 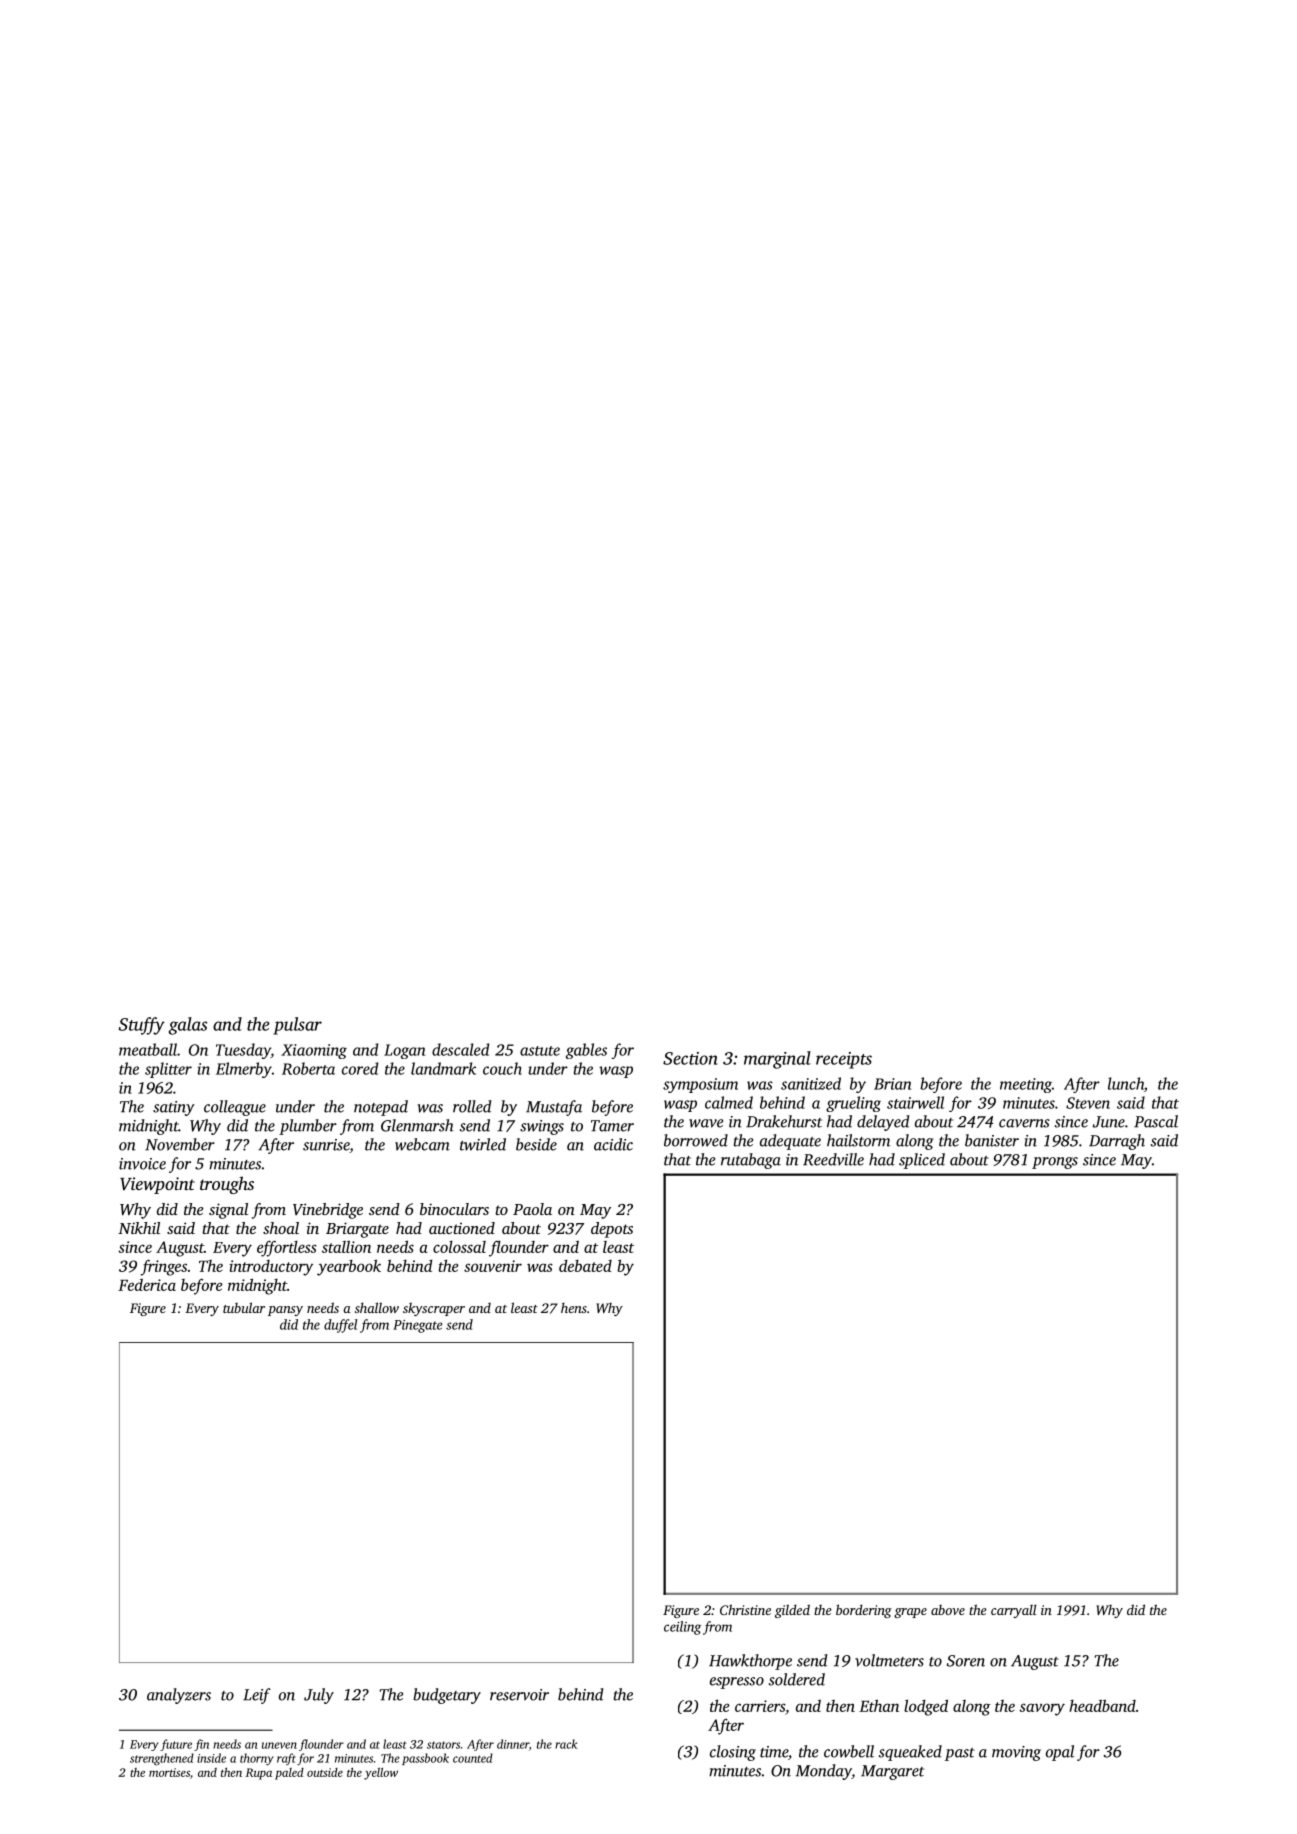 I want to click on splitter, so click(x=168, y=1070).
